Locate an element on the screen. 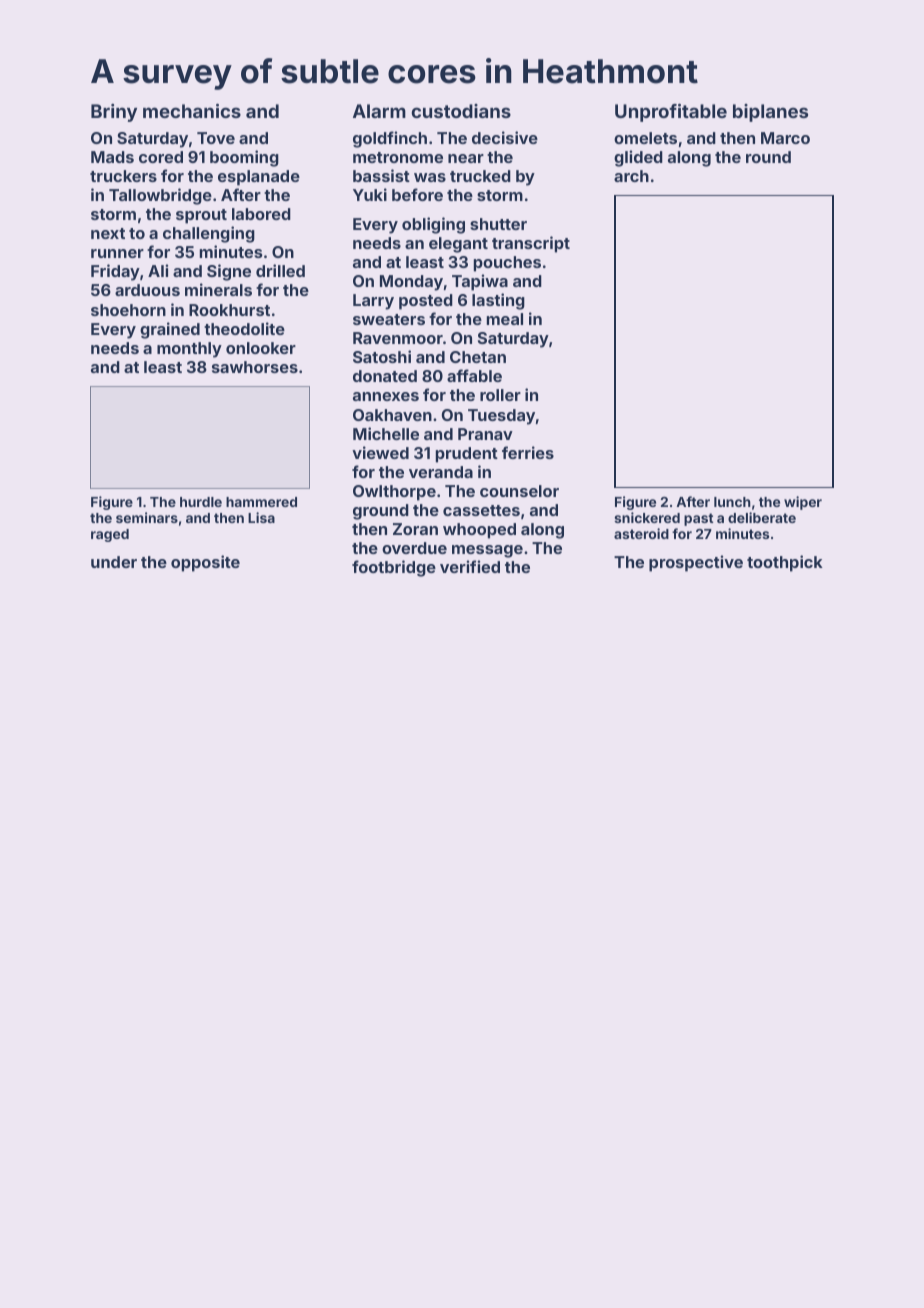 The width and height of the screenshot is (924, 1308). sawhorses is located at coordinates (255, 367).
